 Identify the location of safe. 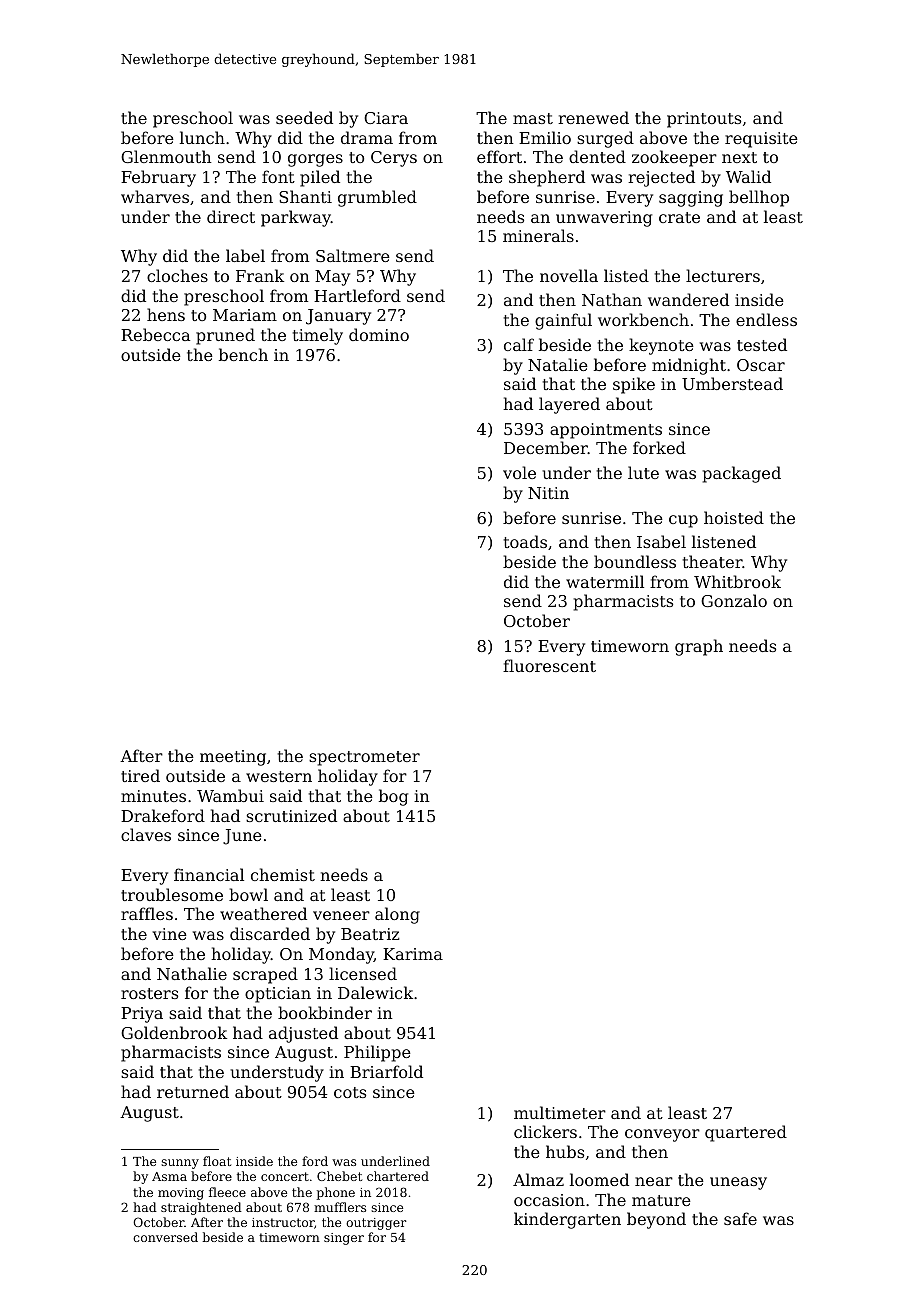
(740, 1218).
